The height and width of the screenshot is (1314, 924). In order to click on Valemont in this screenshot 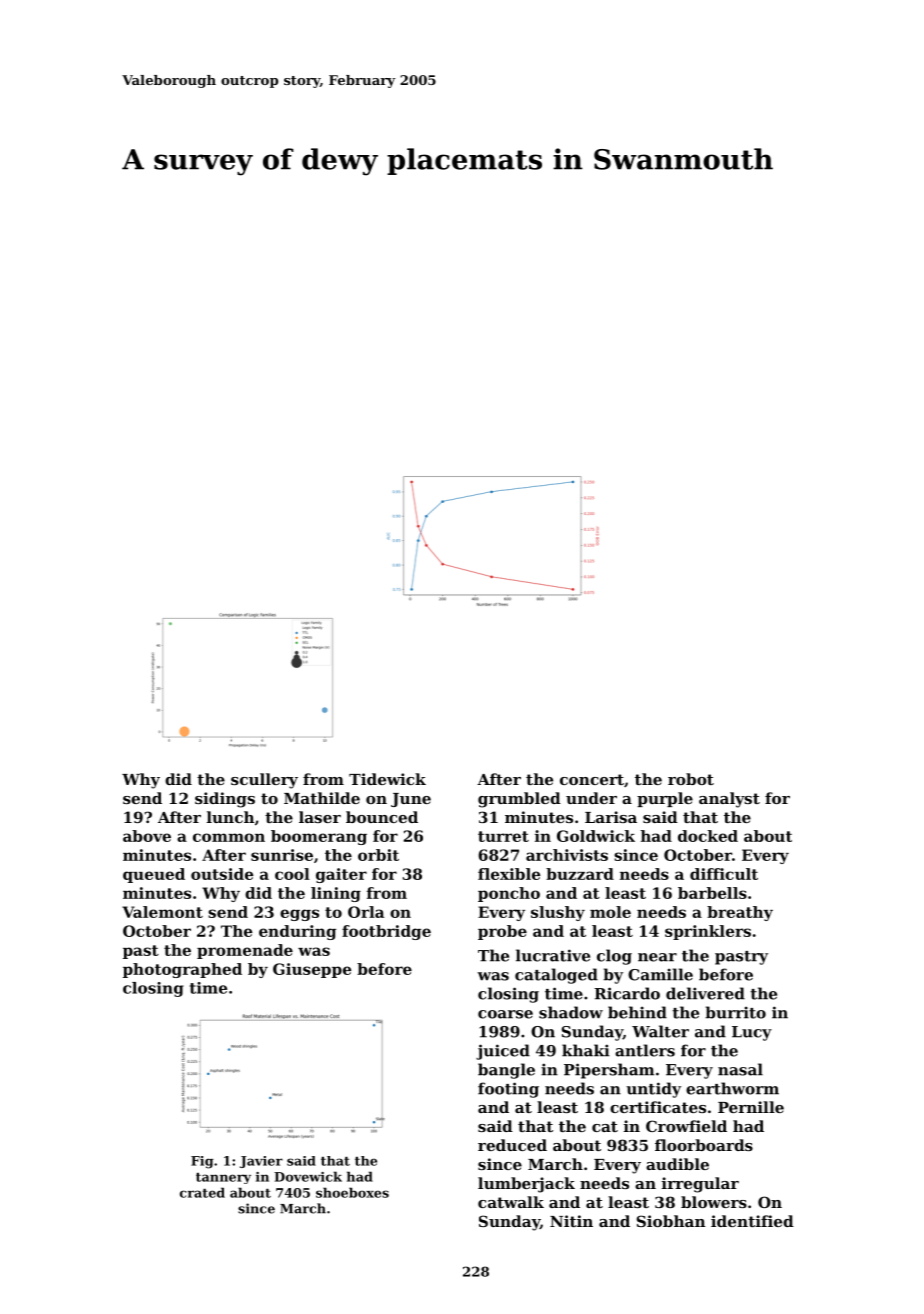, I will do `click(162, 912)`.
